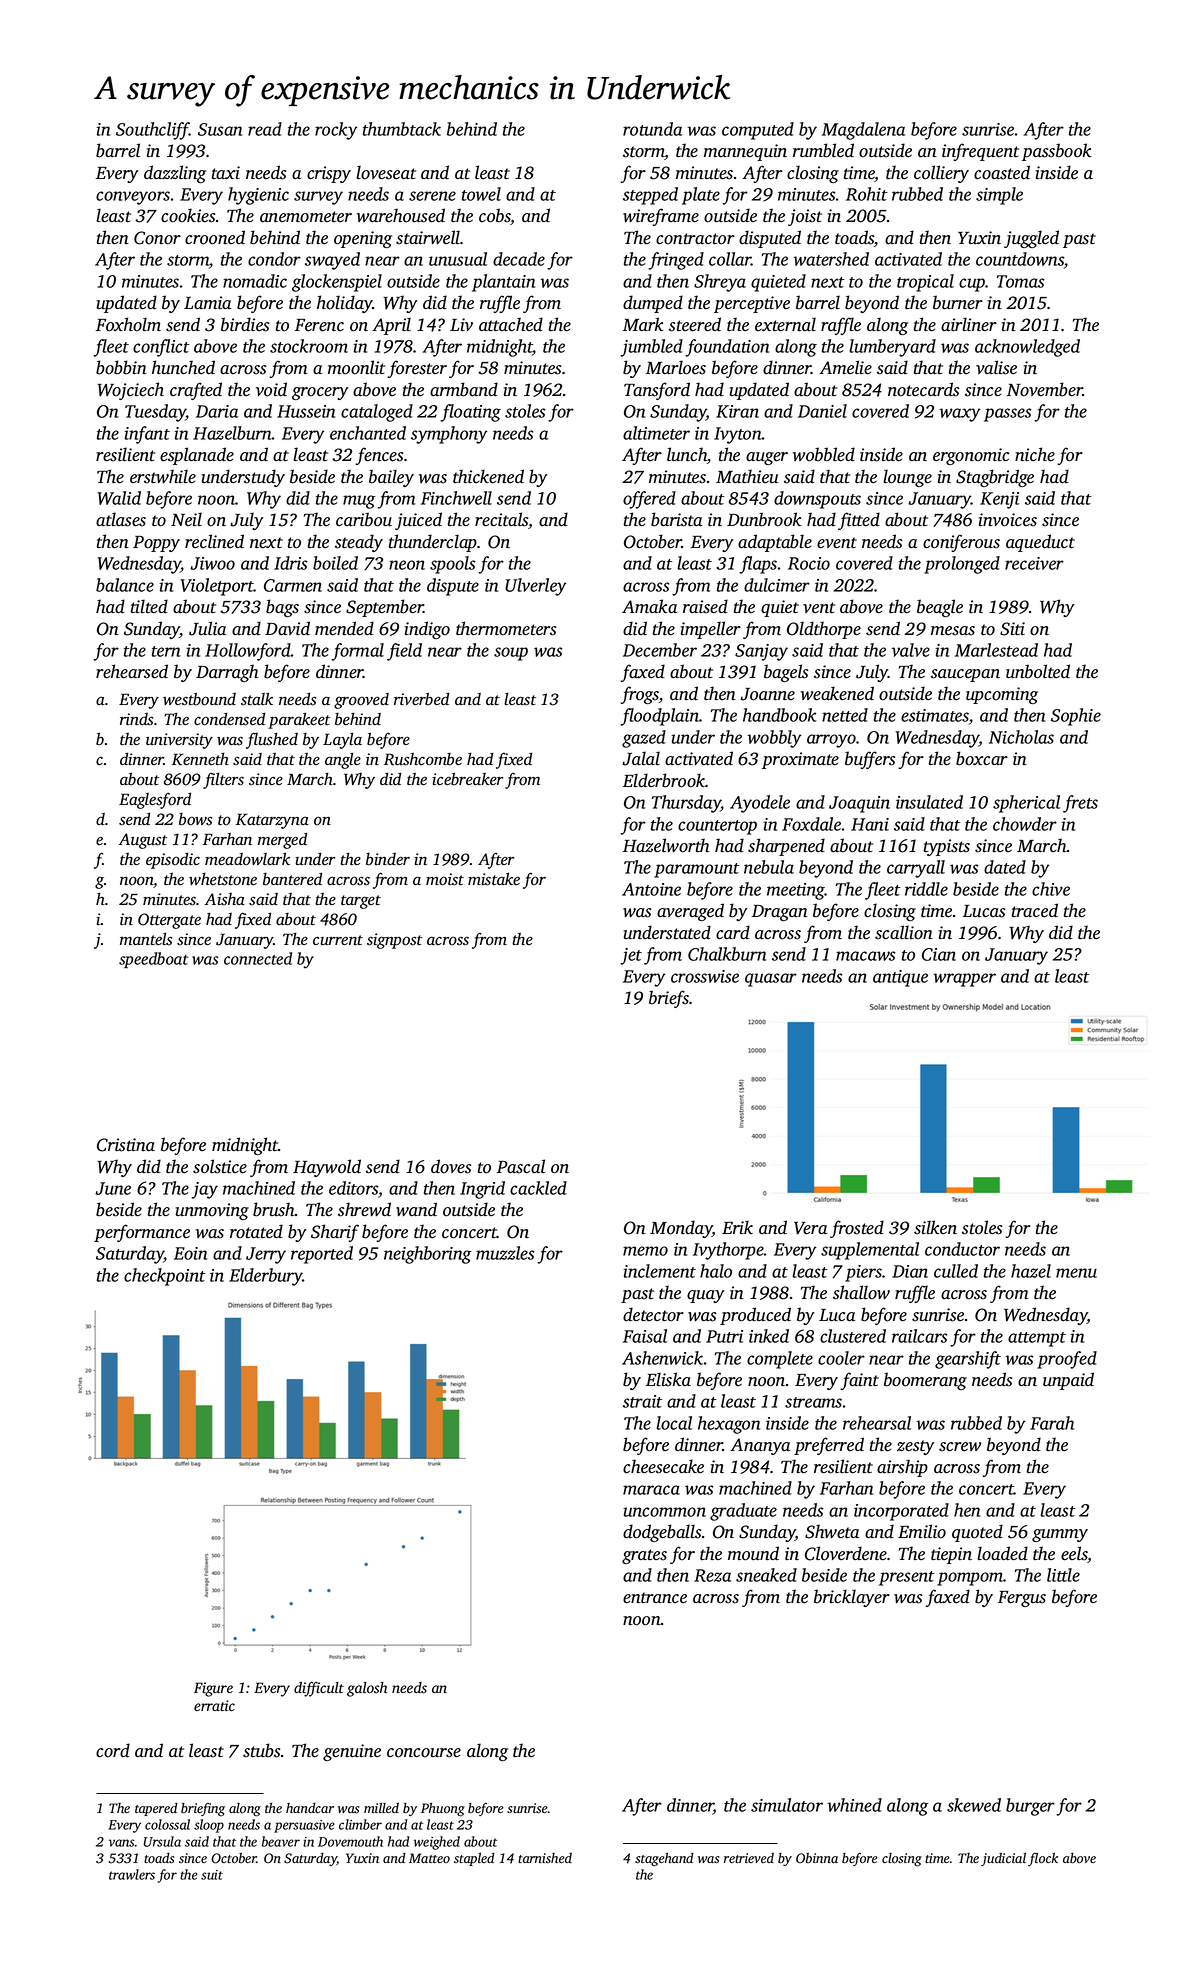 The image size is (1198, 1972). Describe the element at coordinates (511, 324) in the screenshot. I see `attached` at that location.
